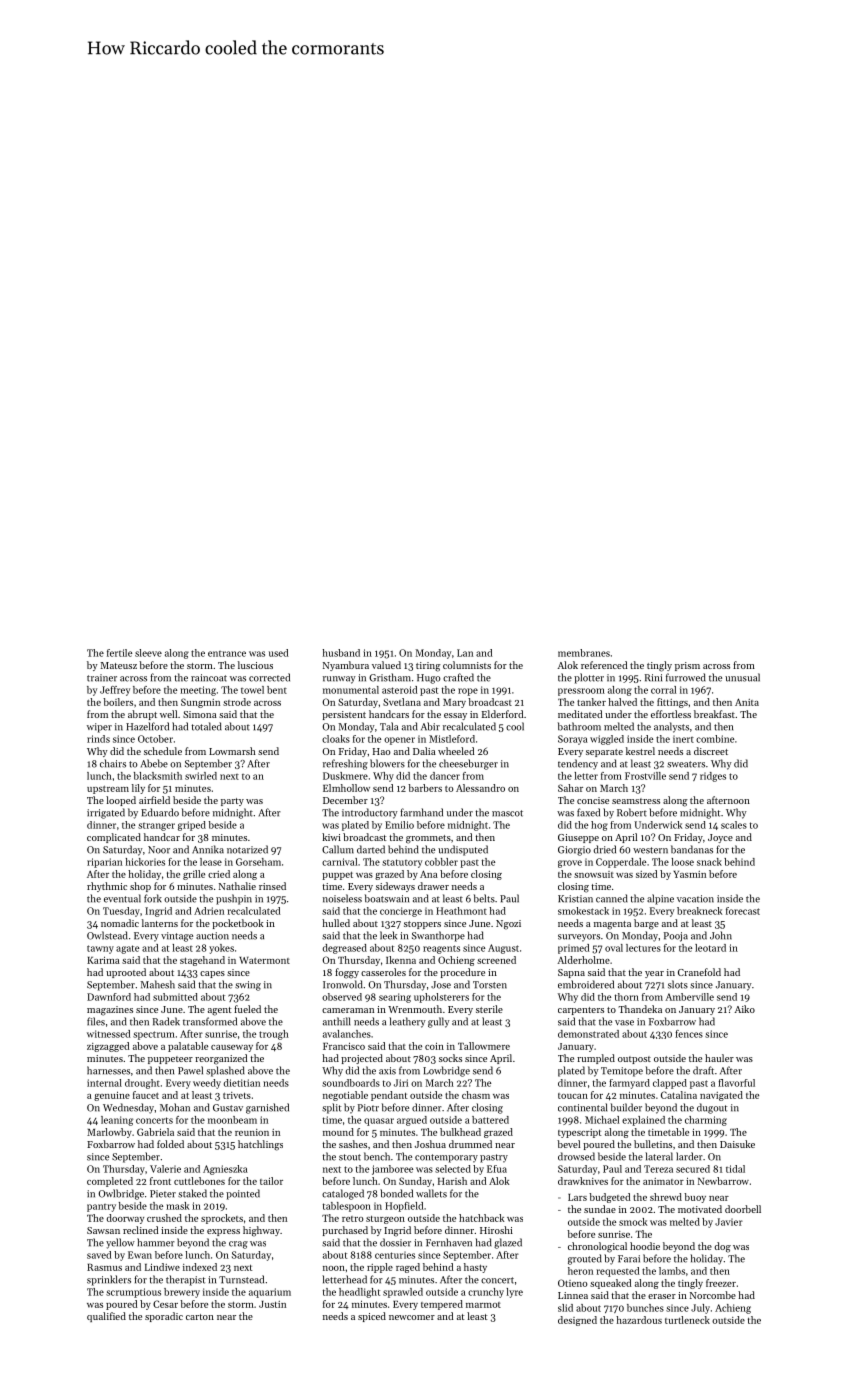 This document has height=1400, width=849. Describe the element at coordinates (383, 972) in the document. I see `casseroles` at that location.
